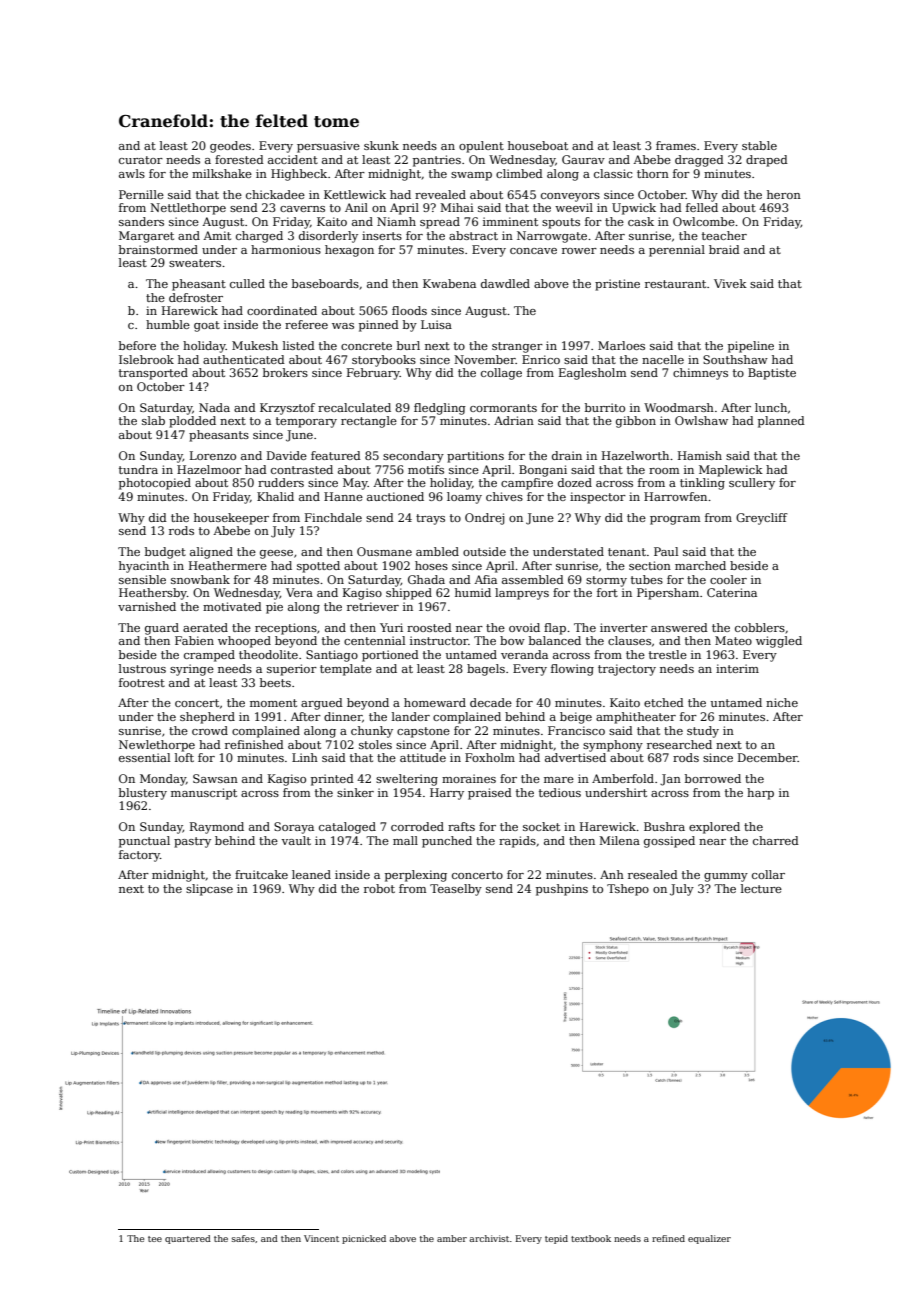  Describe the element at coordinates (676, 145) in the screenshot. I see `frames` at that location.
